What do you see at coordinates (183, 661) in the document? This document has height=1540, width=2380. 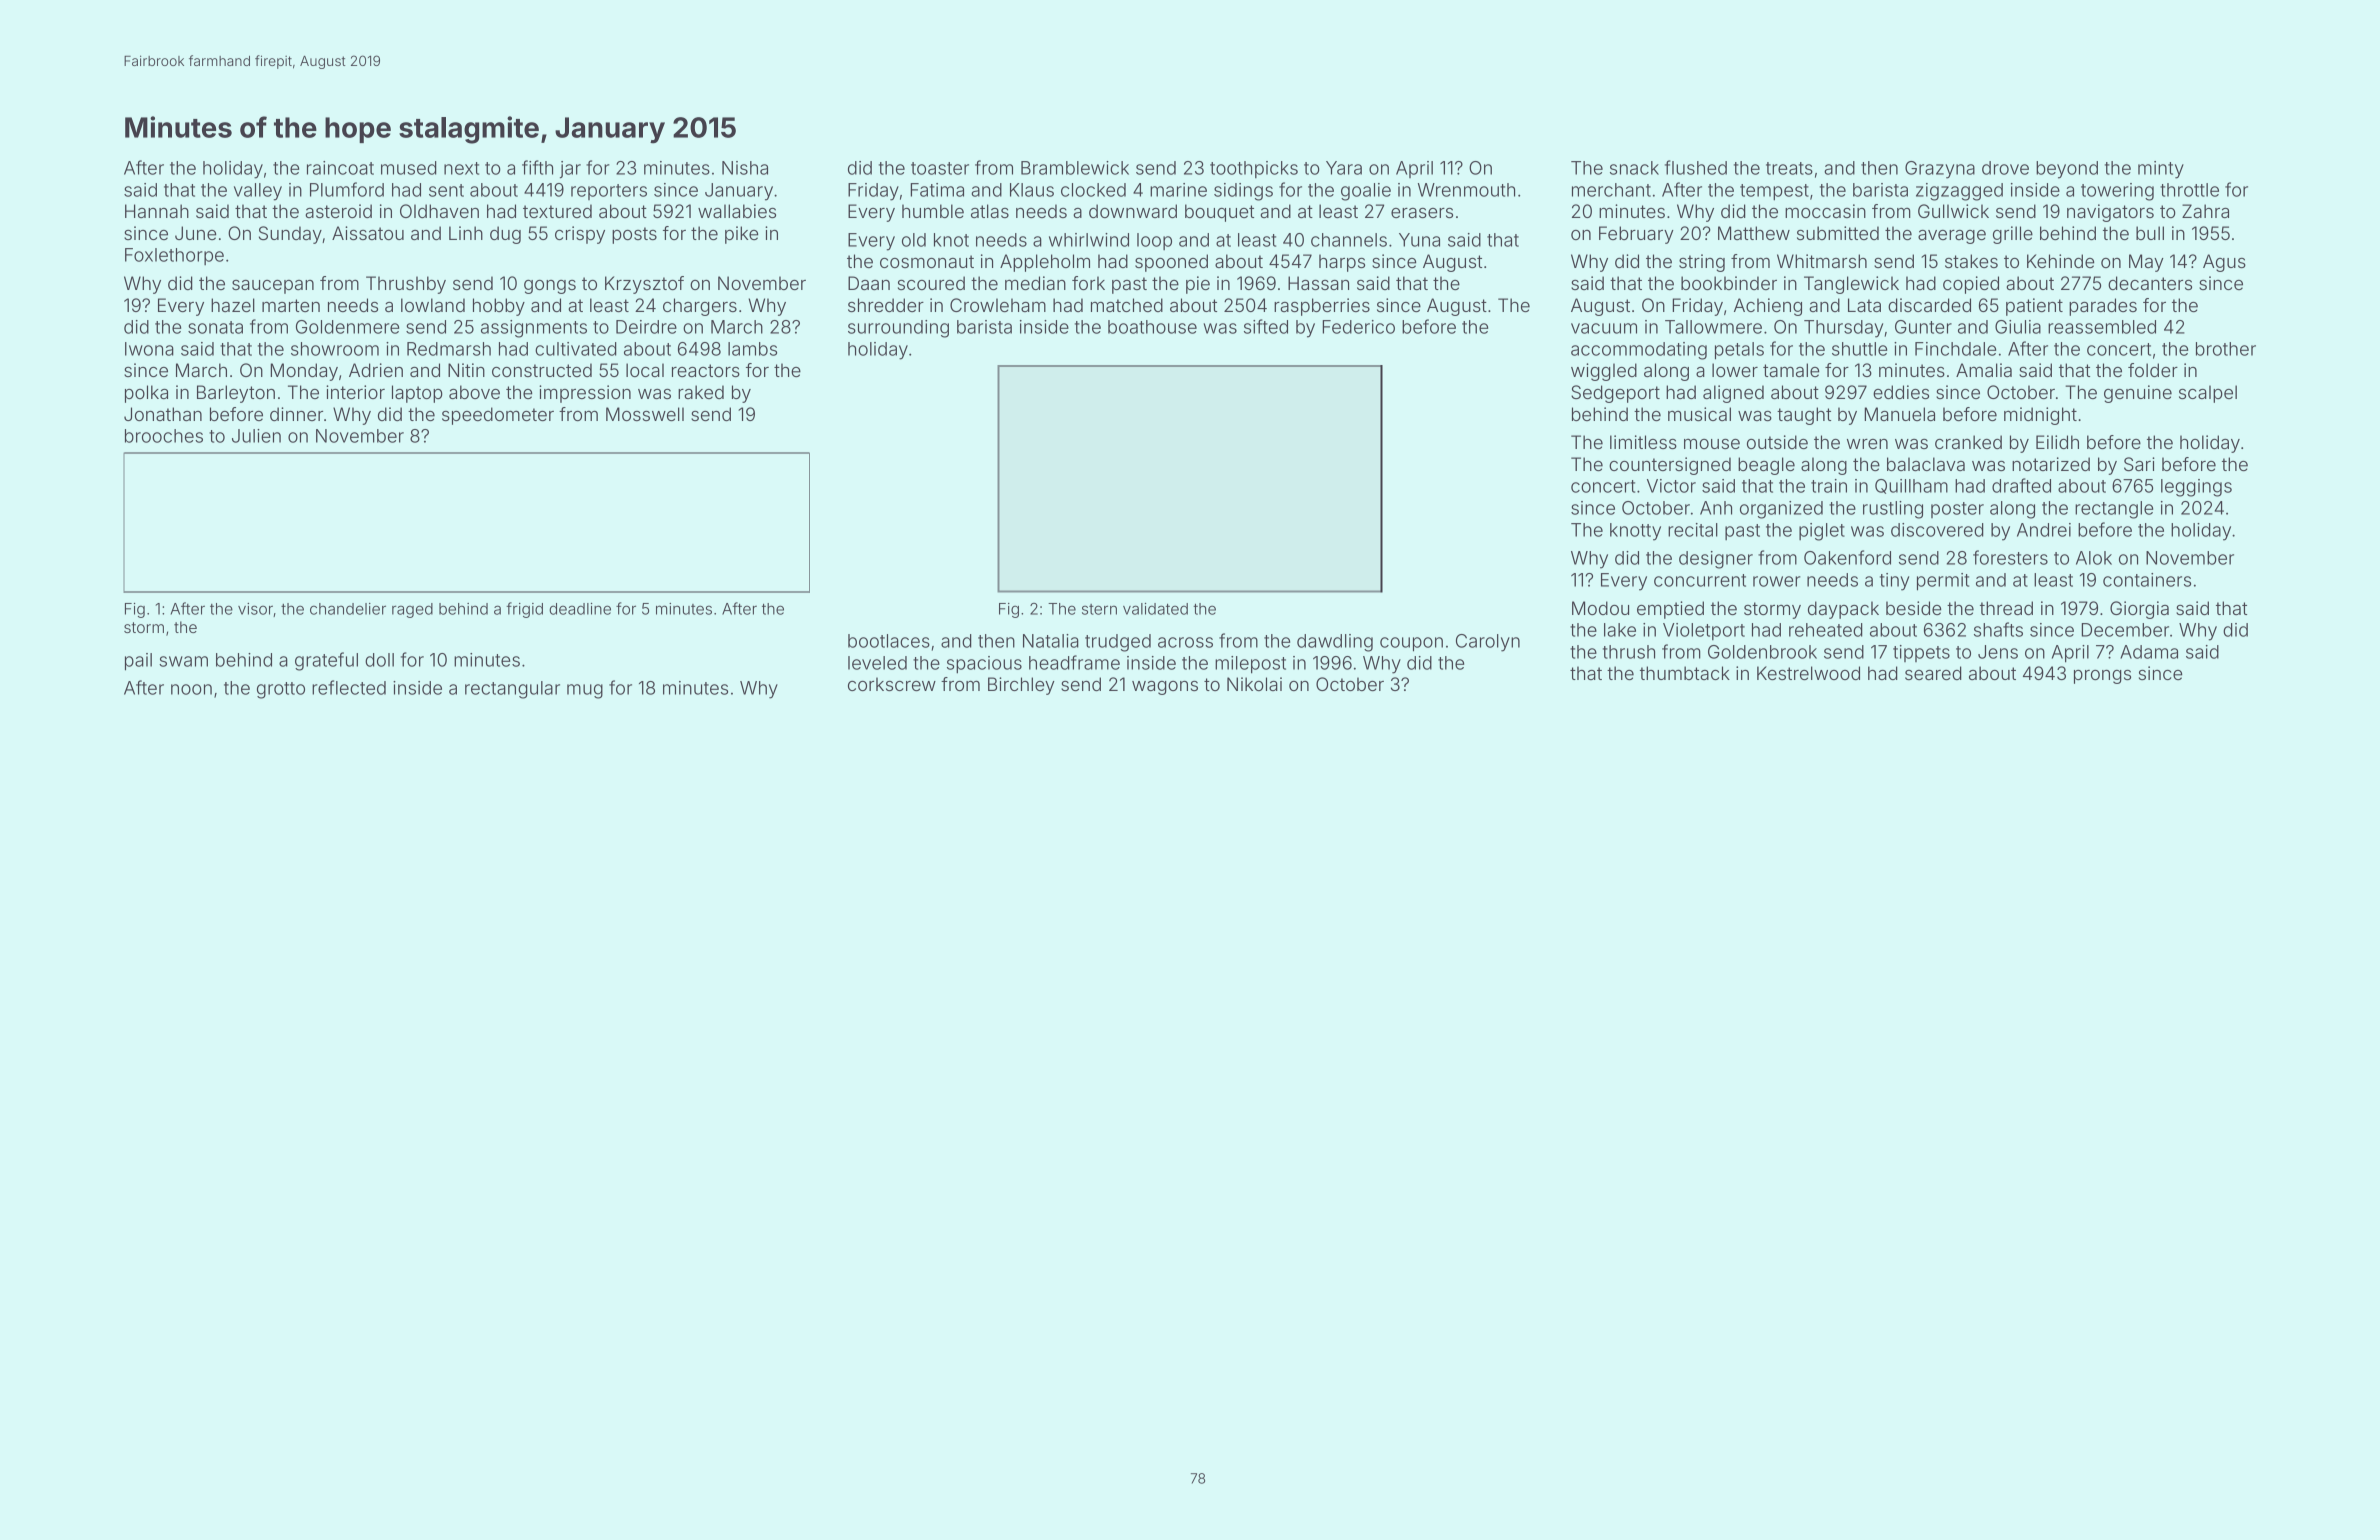 I see `swam` at bounding box center [183, 661].
